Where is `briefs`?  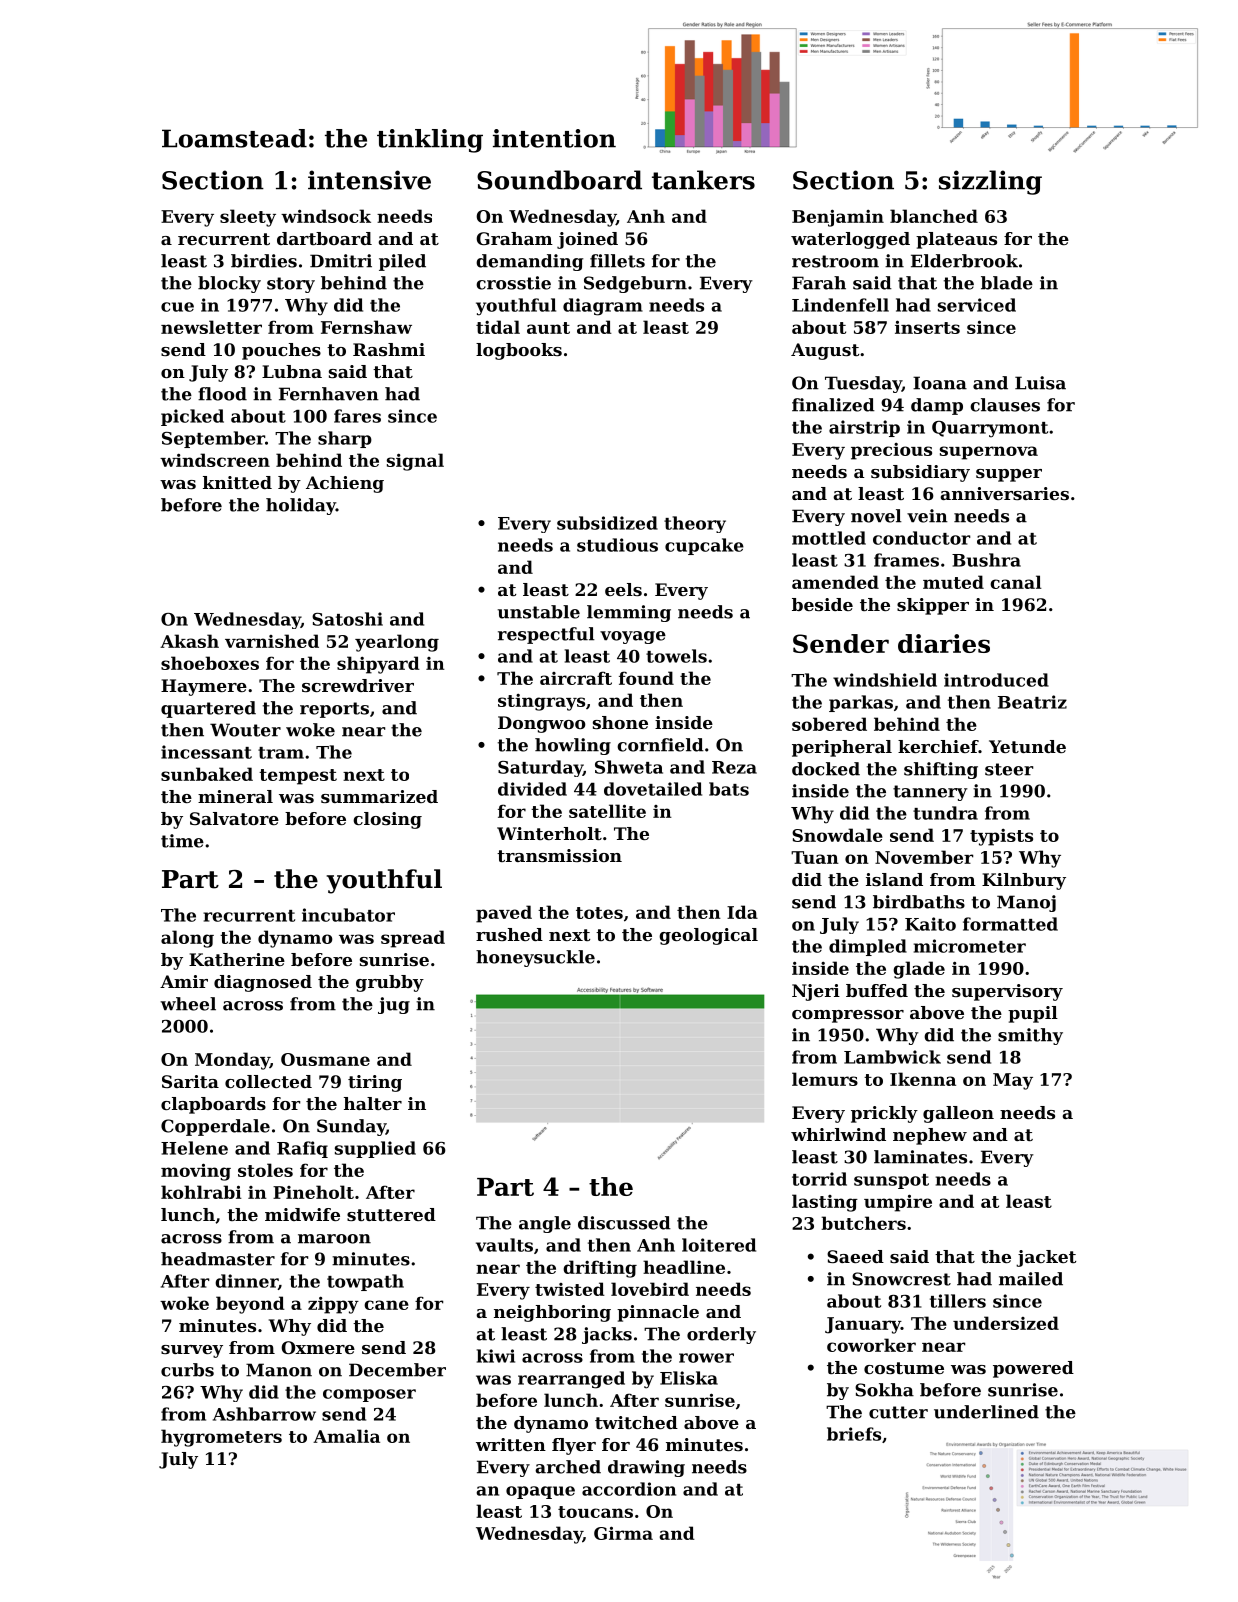
briefs is located at coordinates (854, 1434).
